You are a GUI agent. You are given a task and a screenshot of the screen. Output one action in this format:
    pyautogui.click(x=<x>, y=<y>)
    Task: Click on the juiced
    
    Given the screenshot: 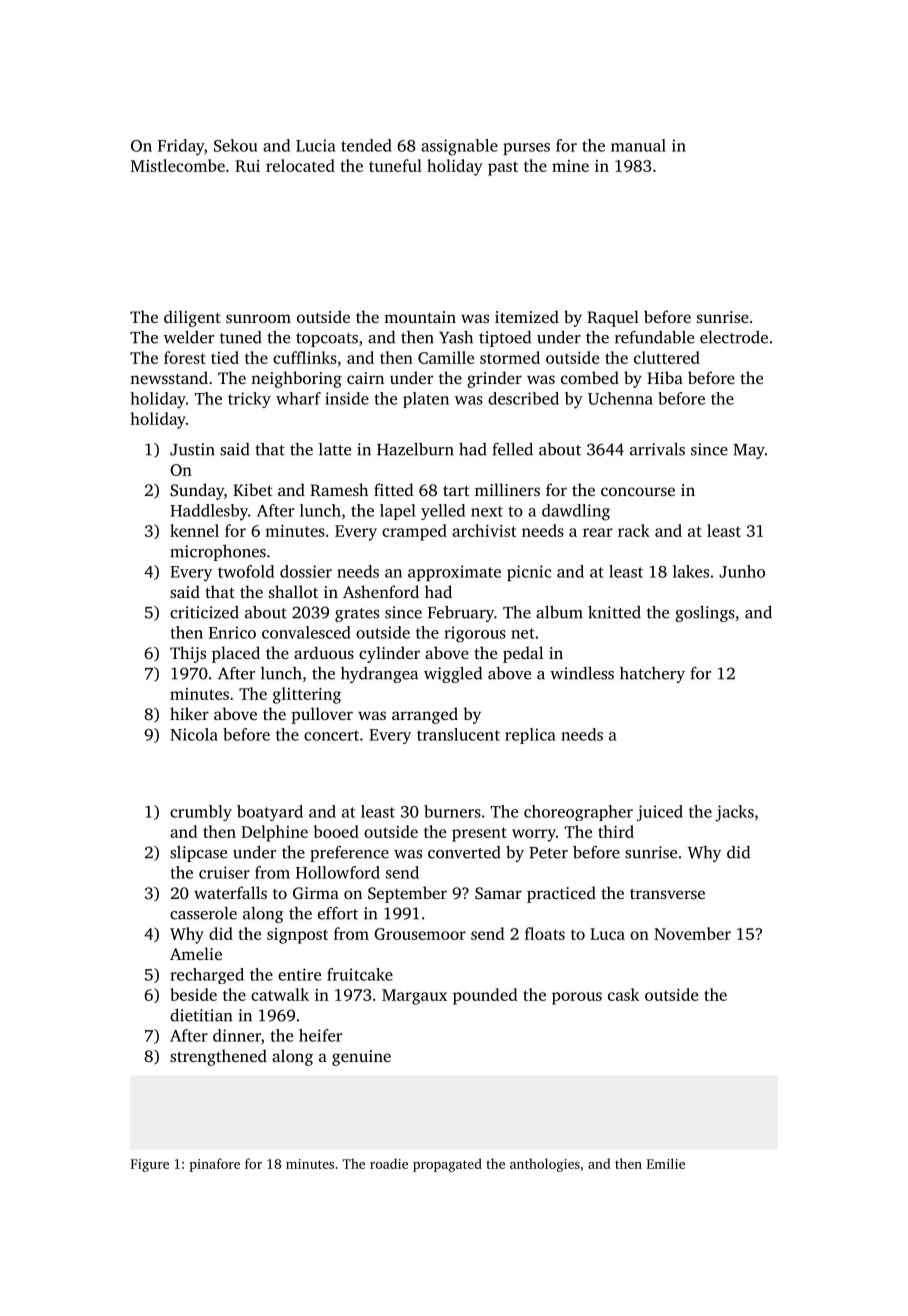 What is the action you would take?
    pyautogui.click(x=659, y=813)
